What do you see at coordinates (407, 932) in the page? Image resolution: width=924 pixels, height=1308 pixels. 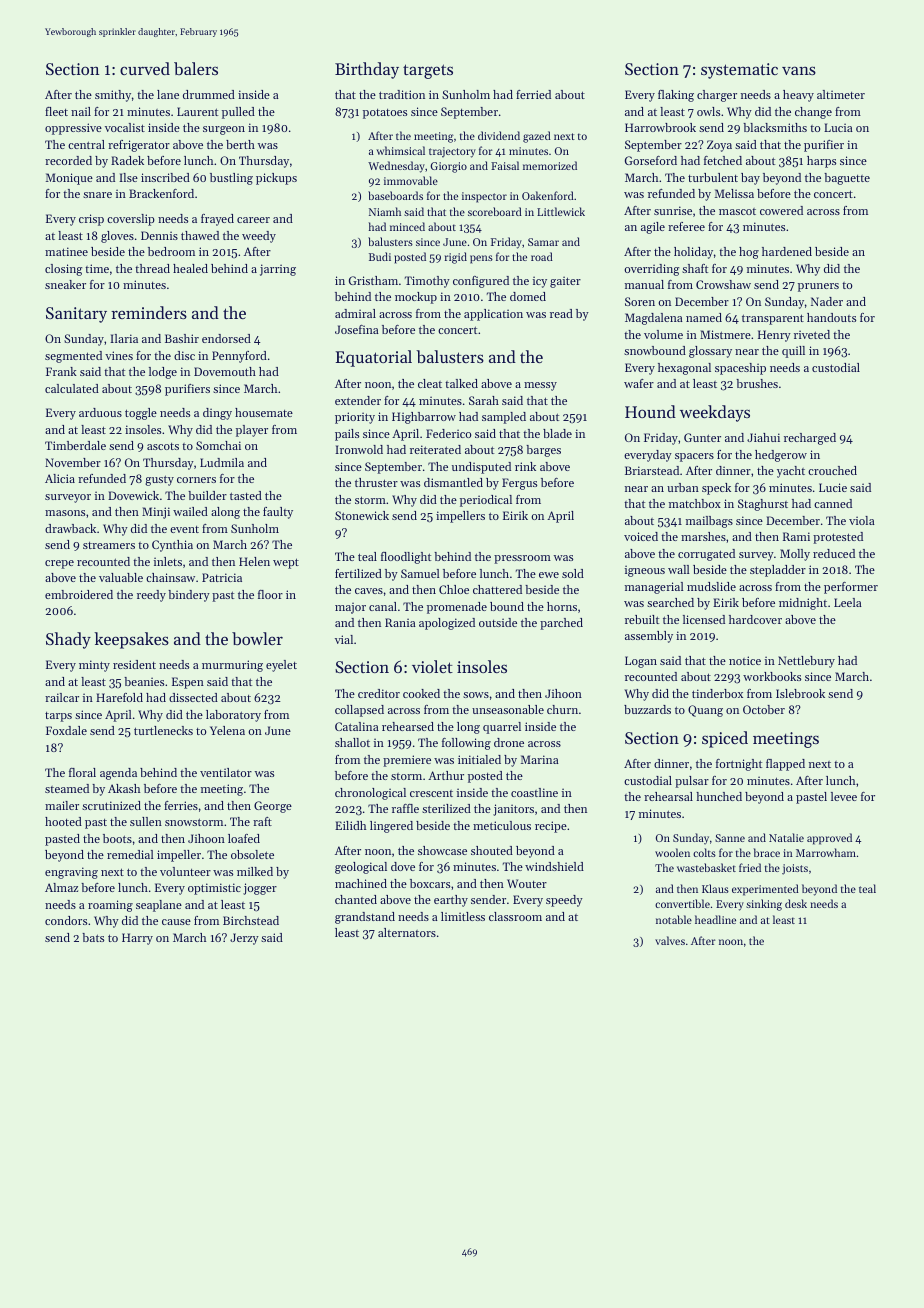 I see `alternators` at bounding box center [407, 932].
